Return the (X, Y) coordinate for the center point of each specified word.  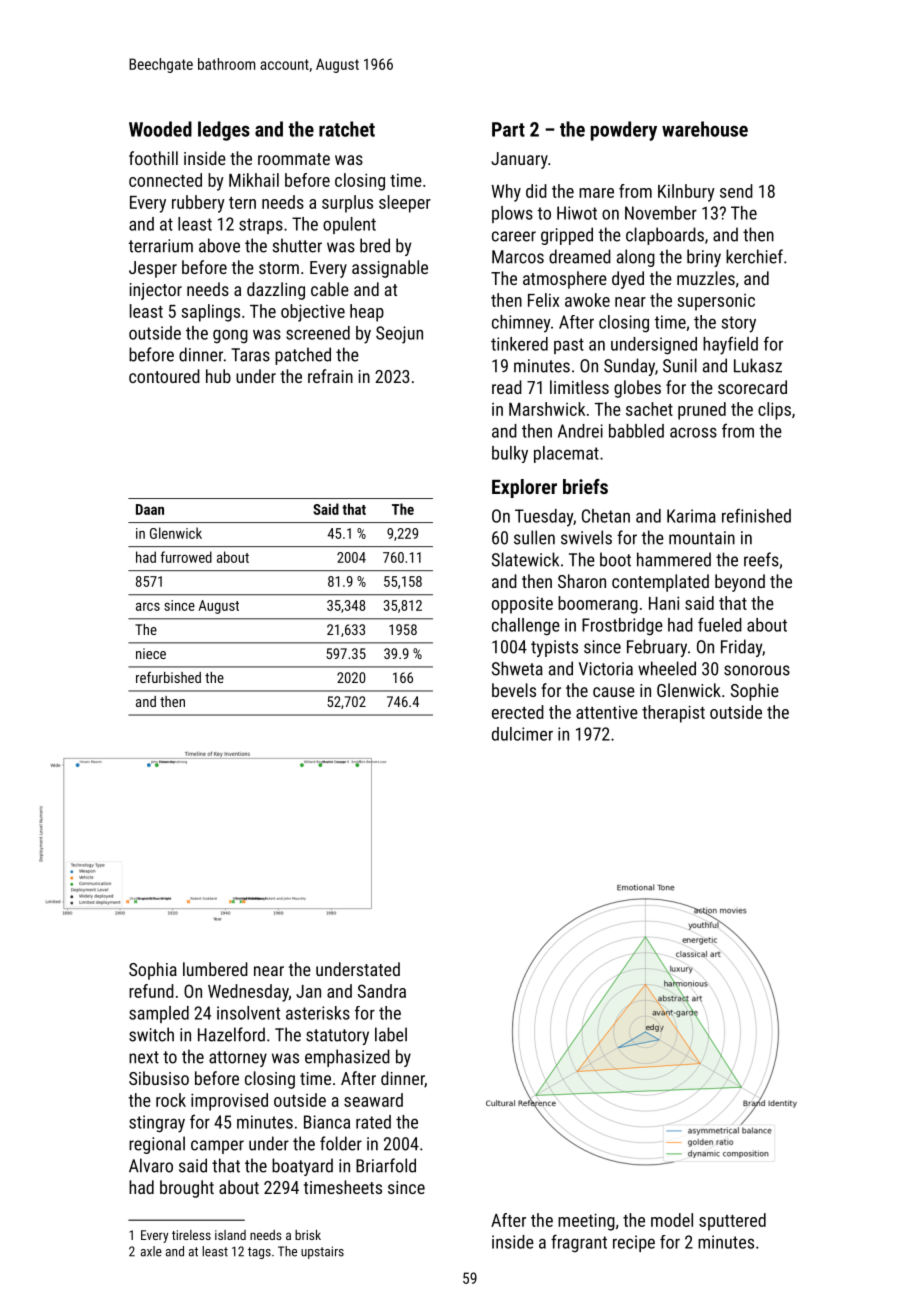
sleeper (405, 204)
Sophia (153, 971)
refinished (756, 515)
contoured (164, 376)
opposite (522, 605)
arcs (148, 607)
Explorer (524, 488)
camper (217, 1147)
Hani (664, 603)
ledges (224, 131)
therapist (673, 714)
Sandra (382, 991)
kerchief (754, 256)
